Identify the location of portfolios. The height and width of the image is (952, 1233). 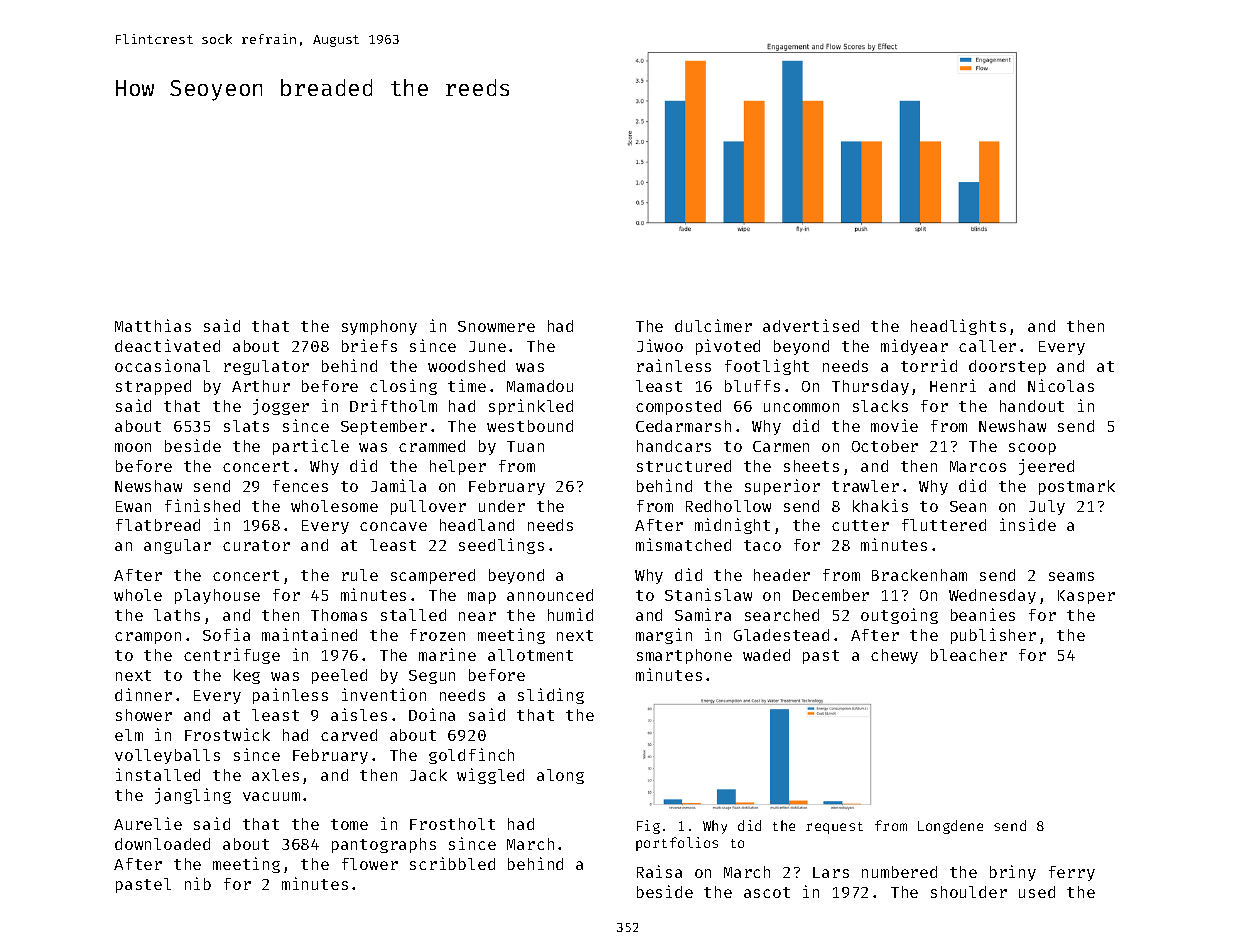
(677, 844).
